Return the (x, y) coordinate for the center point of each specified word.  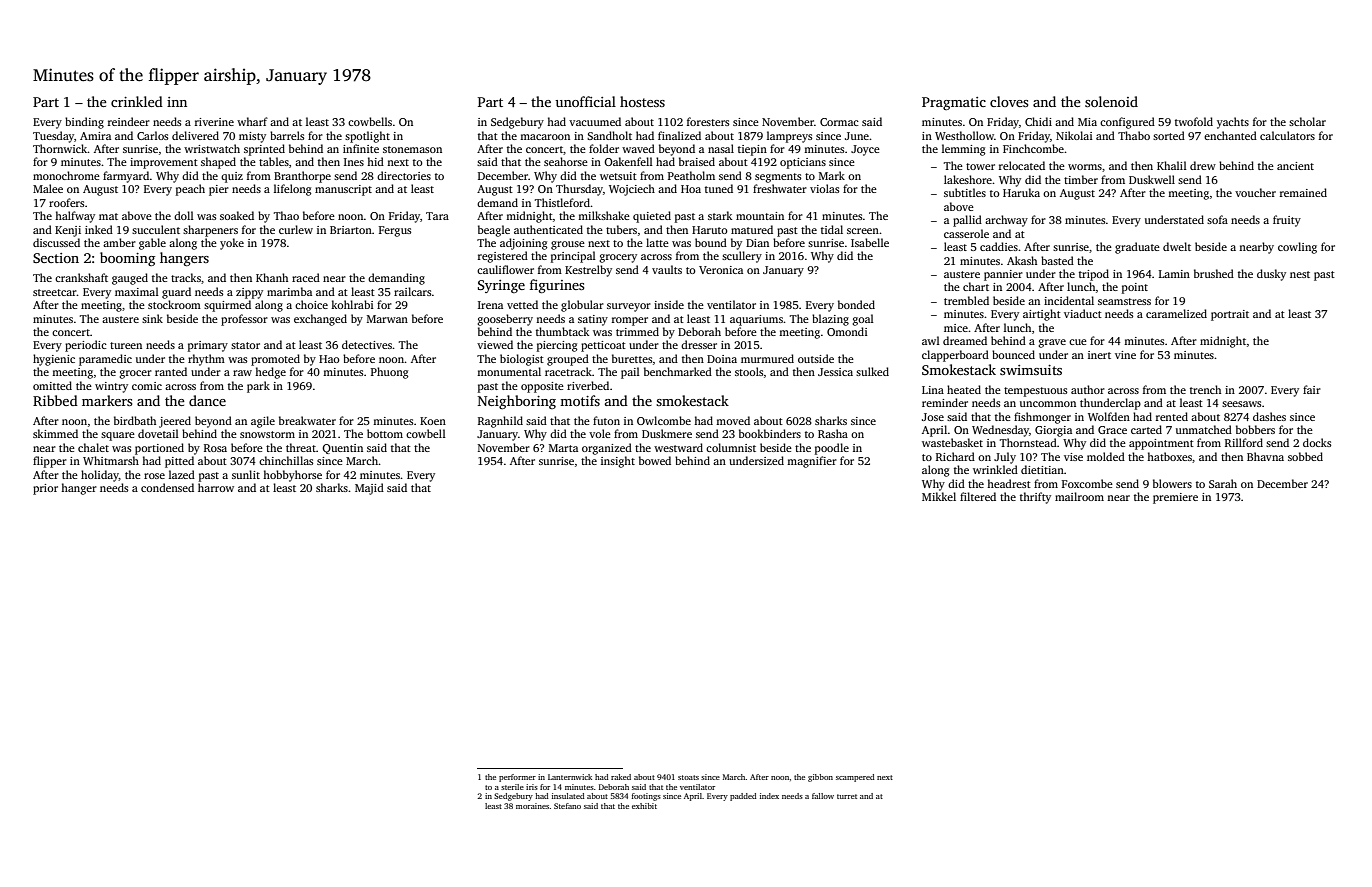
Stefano (567, 806)
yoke (232, 244)
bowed (655, 460)
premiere (1175, 498)
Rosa (215, 448)
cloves (1009, 101)
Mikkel (939, 496)
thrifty (1035, 498)
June (857, 136)
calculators (1287, 135)
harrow (216, 487)
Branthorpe (302, 177)
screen (863, 231)
